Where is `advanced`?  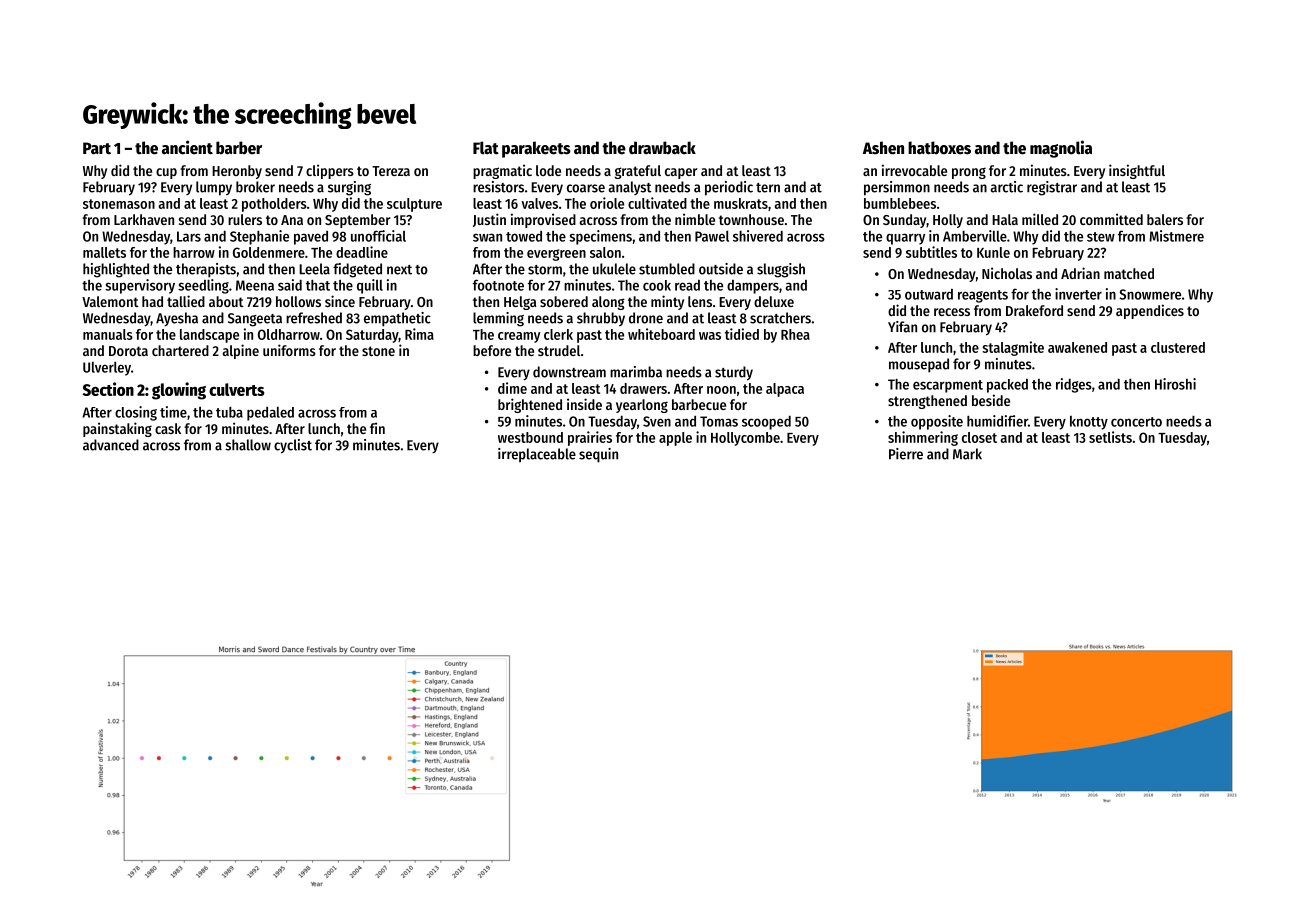
advanced is located at coordinates (111, 445).
